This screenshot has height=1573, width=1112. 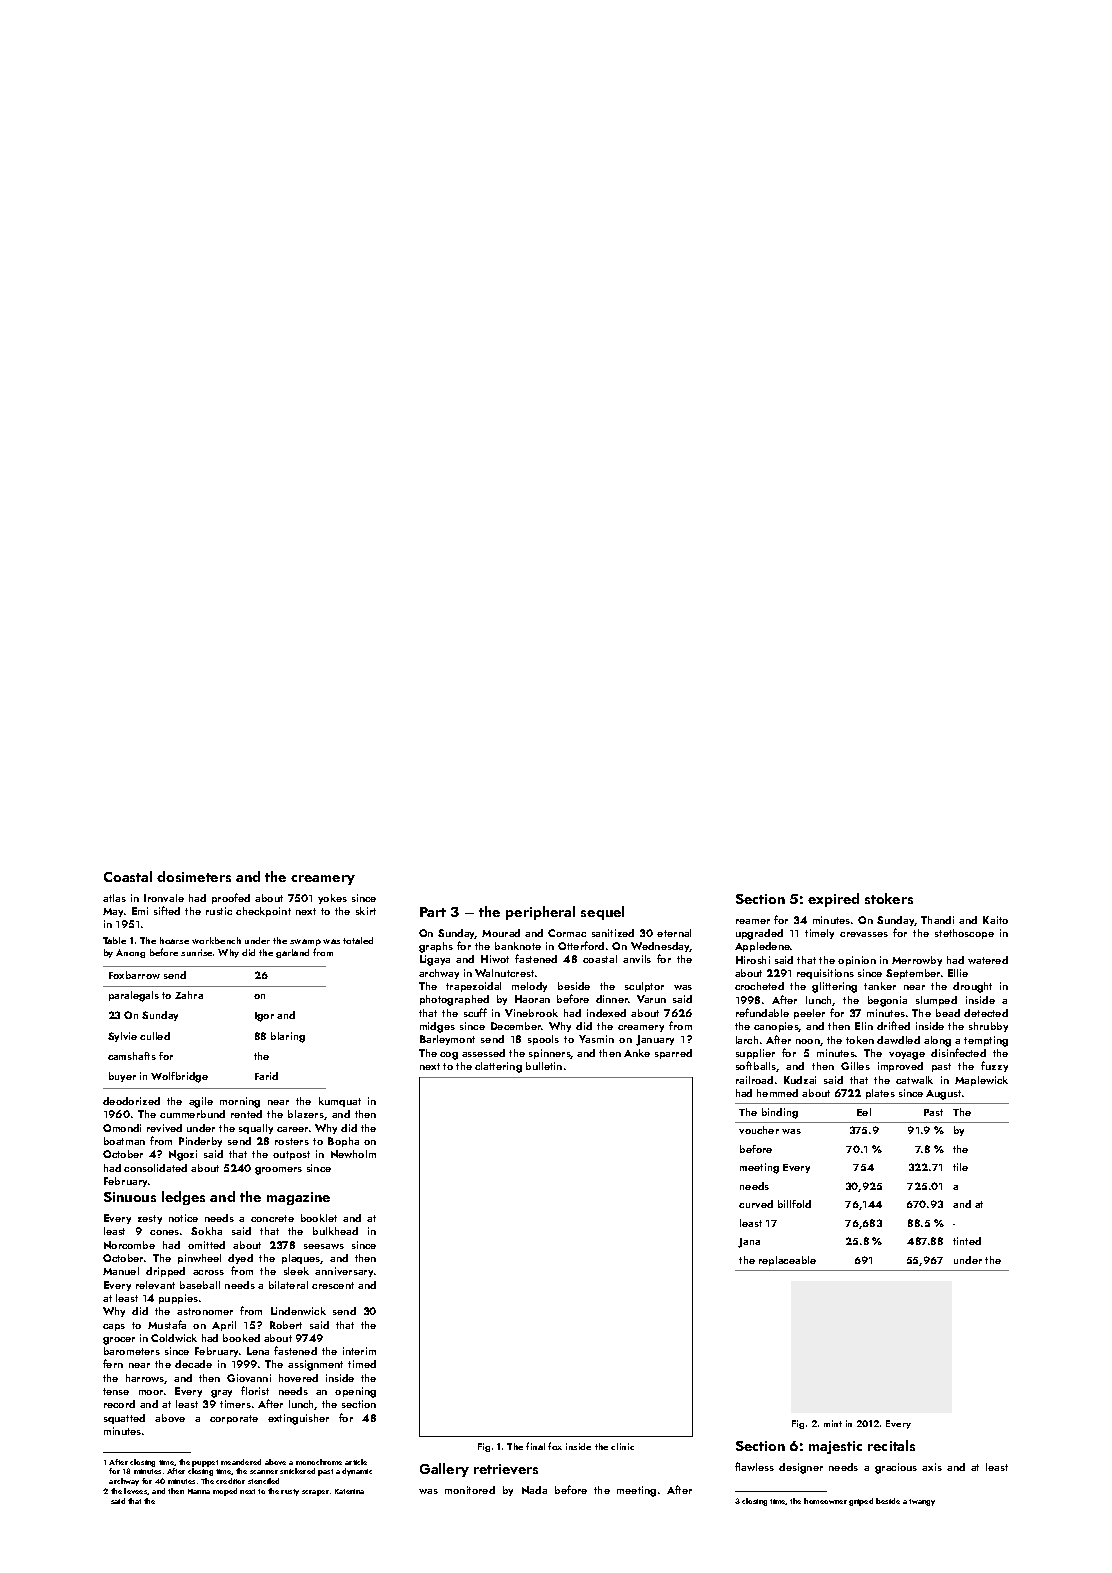 What do you see at coordinates (353, 1154) in the screenshot?
I see `Newholm` at bounding box center [353, 1154].
